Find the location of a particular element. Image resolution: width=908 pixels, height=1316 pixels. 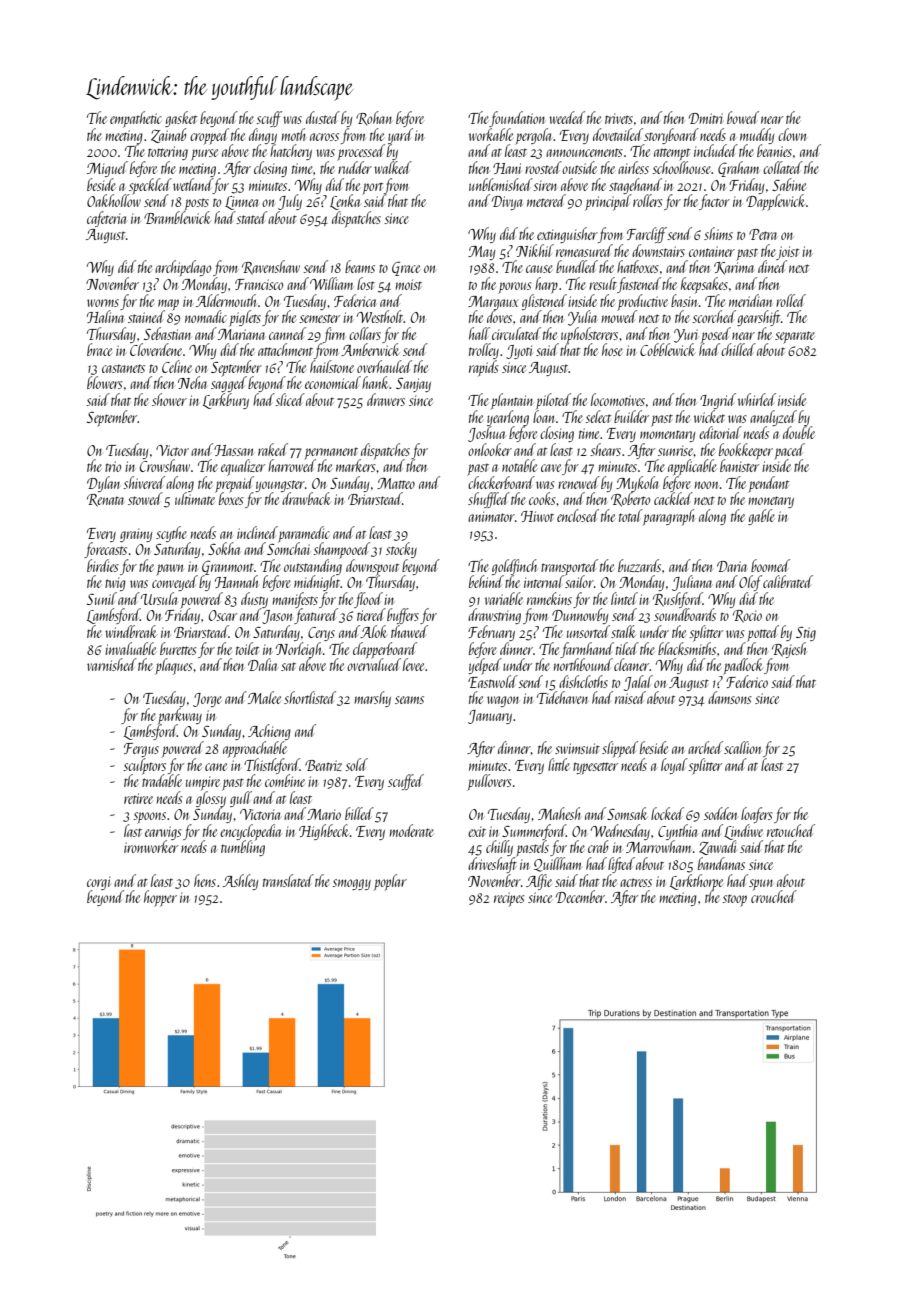

gasket is located at coordinates (181, 119).
